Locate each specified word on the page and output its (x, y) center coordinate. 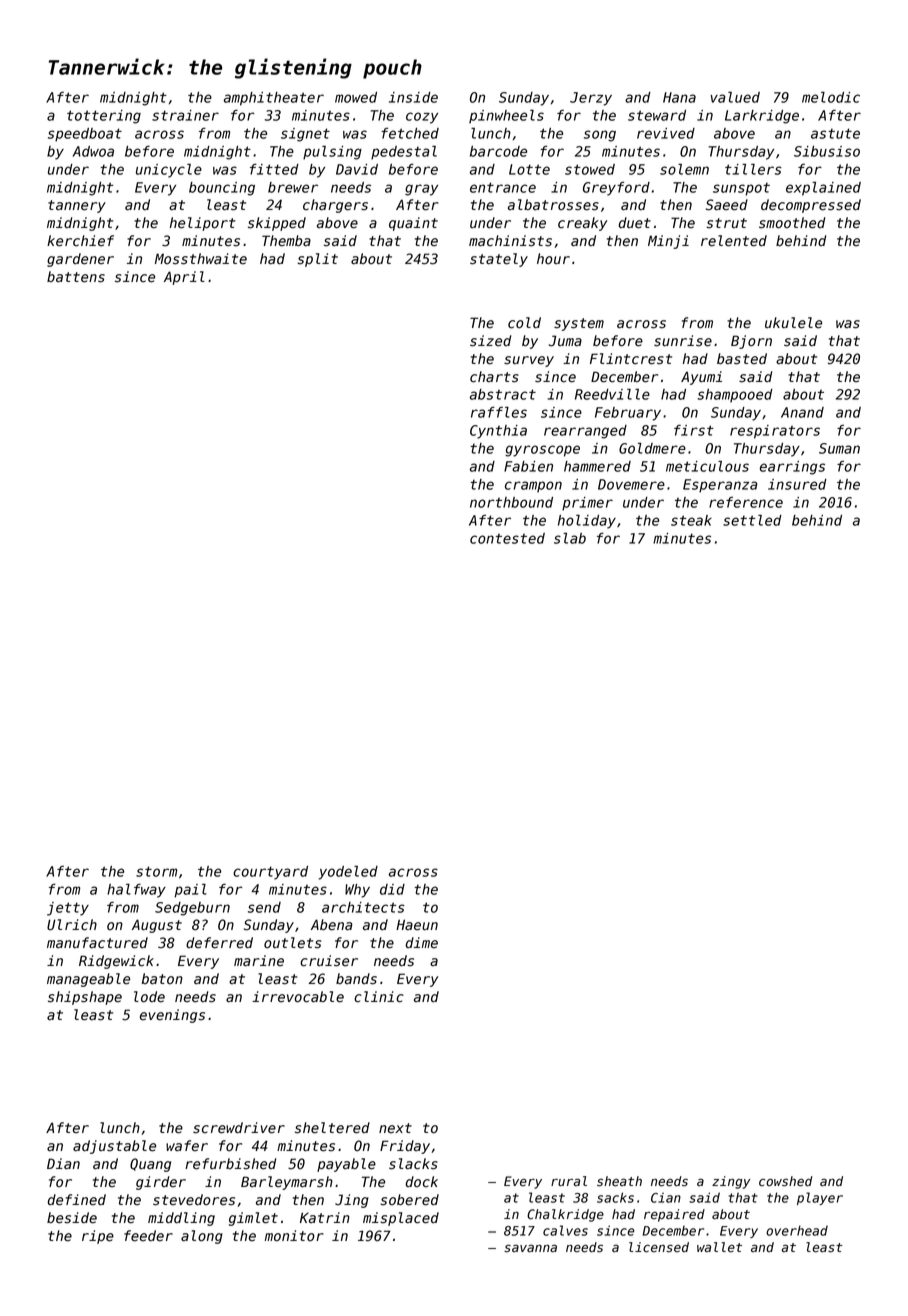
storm (156, 871)
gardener (80, 260)
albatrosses (553, 205)
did (392, 889)
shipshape (85, 998)
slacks (413, 1164)
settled (752, 520)
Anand (802, 412)
